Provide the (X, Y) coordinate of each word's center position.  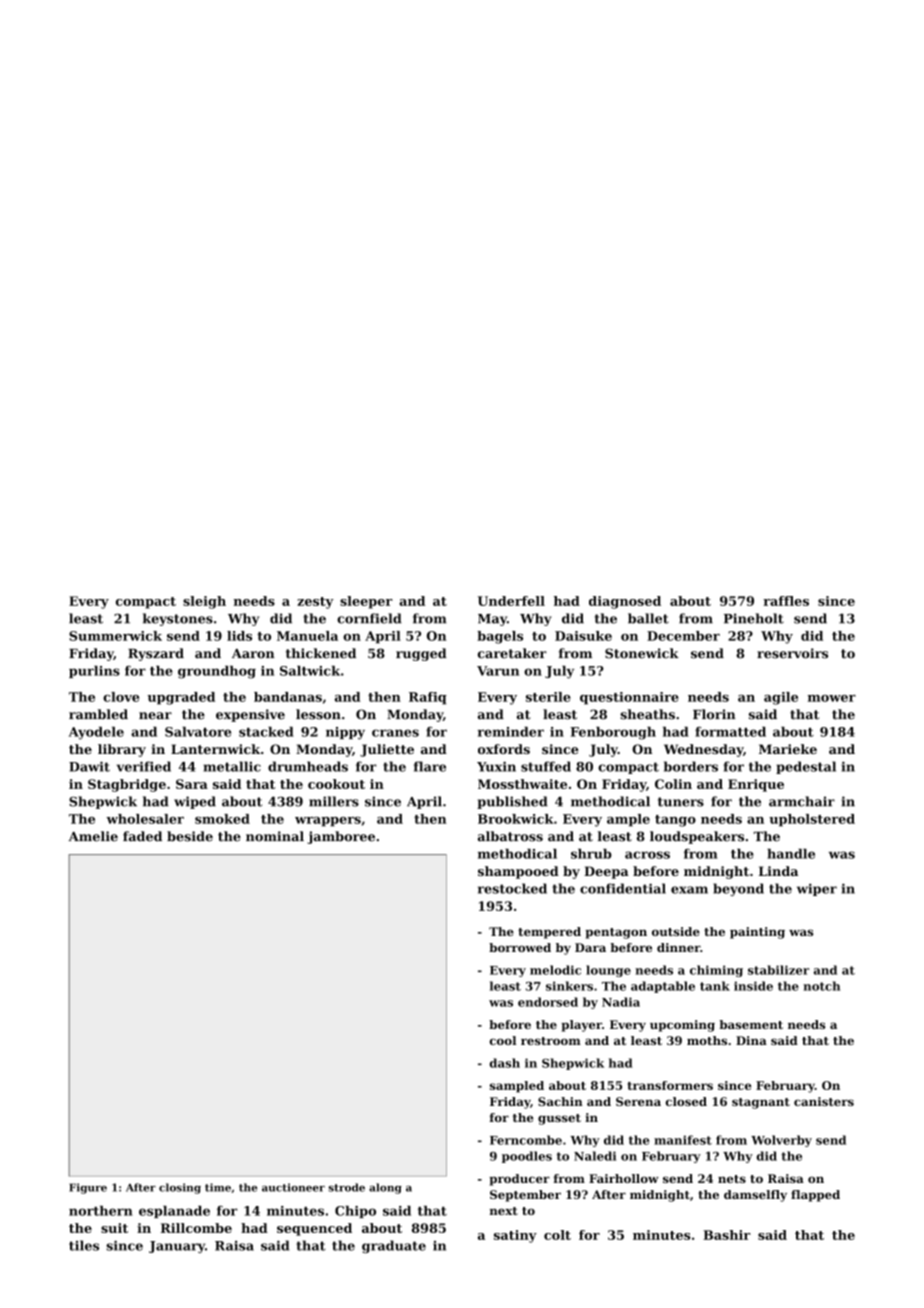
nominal (275, 836)
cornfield (369, 618)
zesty (315, 603)
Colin (673, 784)
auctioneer (293, 1187)
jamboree (341, 837)
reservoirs (792, 653)
